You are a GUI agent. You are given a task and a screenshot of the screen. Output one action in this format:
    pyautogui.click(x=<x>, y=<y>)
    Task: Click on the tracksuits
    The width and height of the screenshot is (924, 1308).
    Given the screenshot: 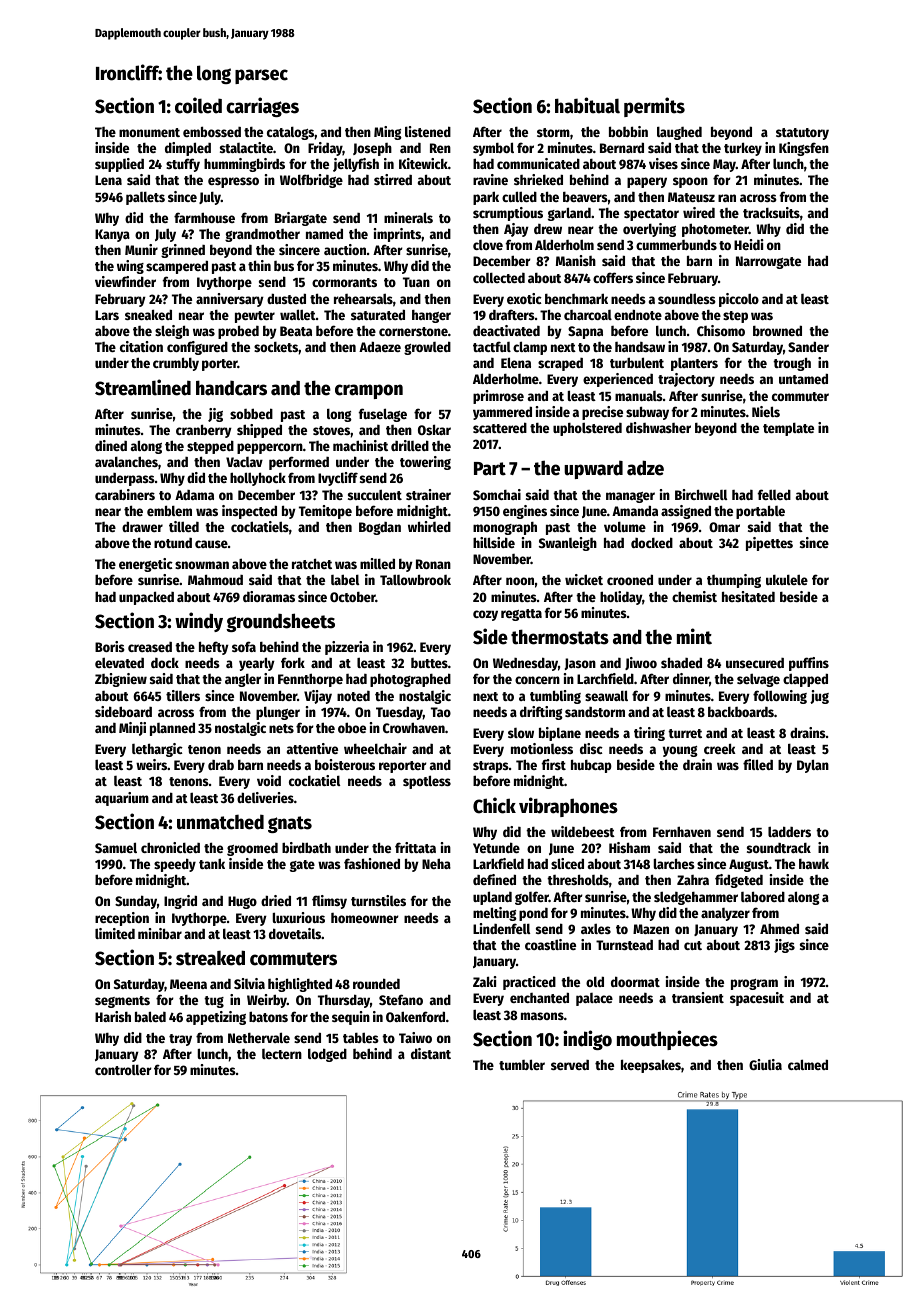 What is the action you would take?
    pyautogui.click(x=771, y=212)
